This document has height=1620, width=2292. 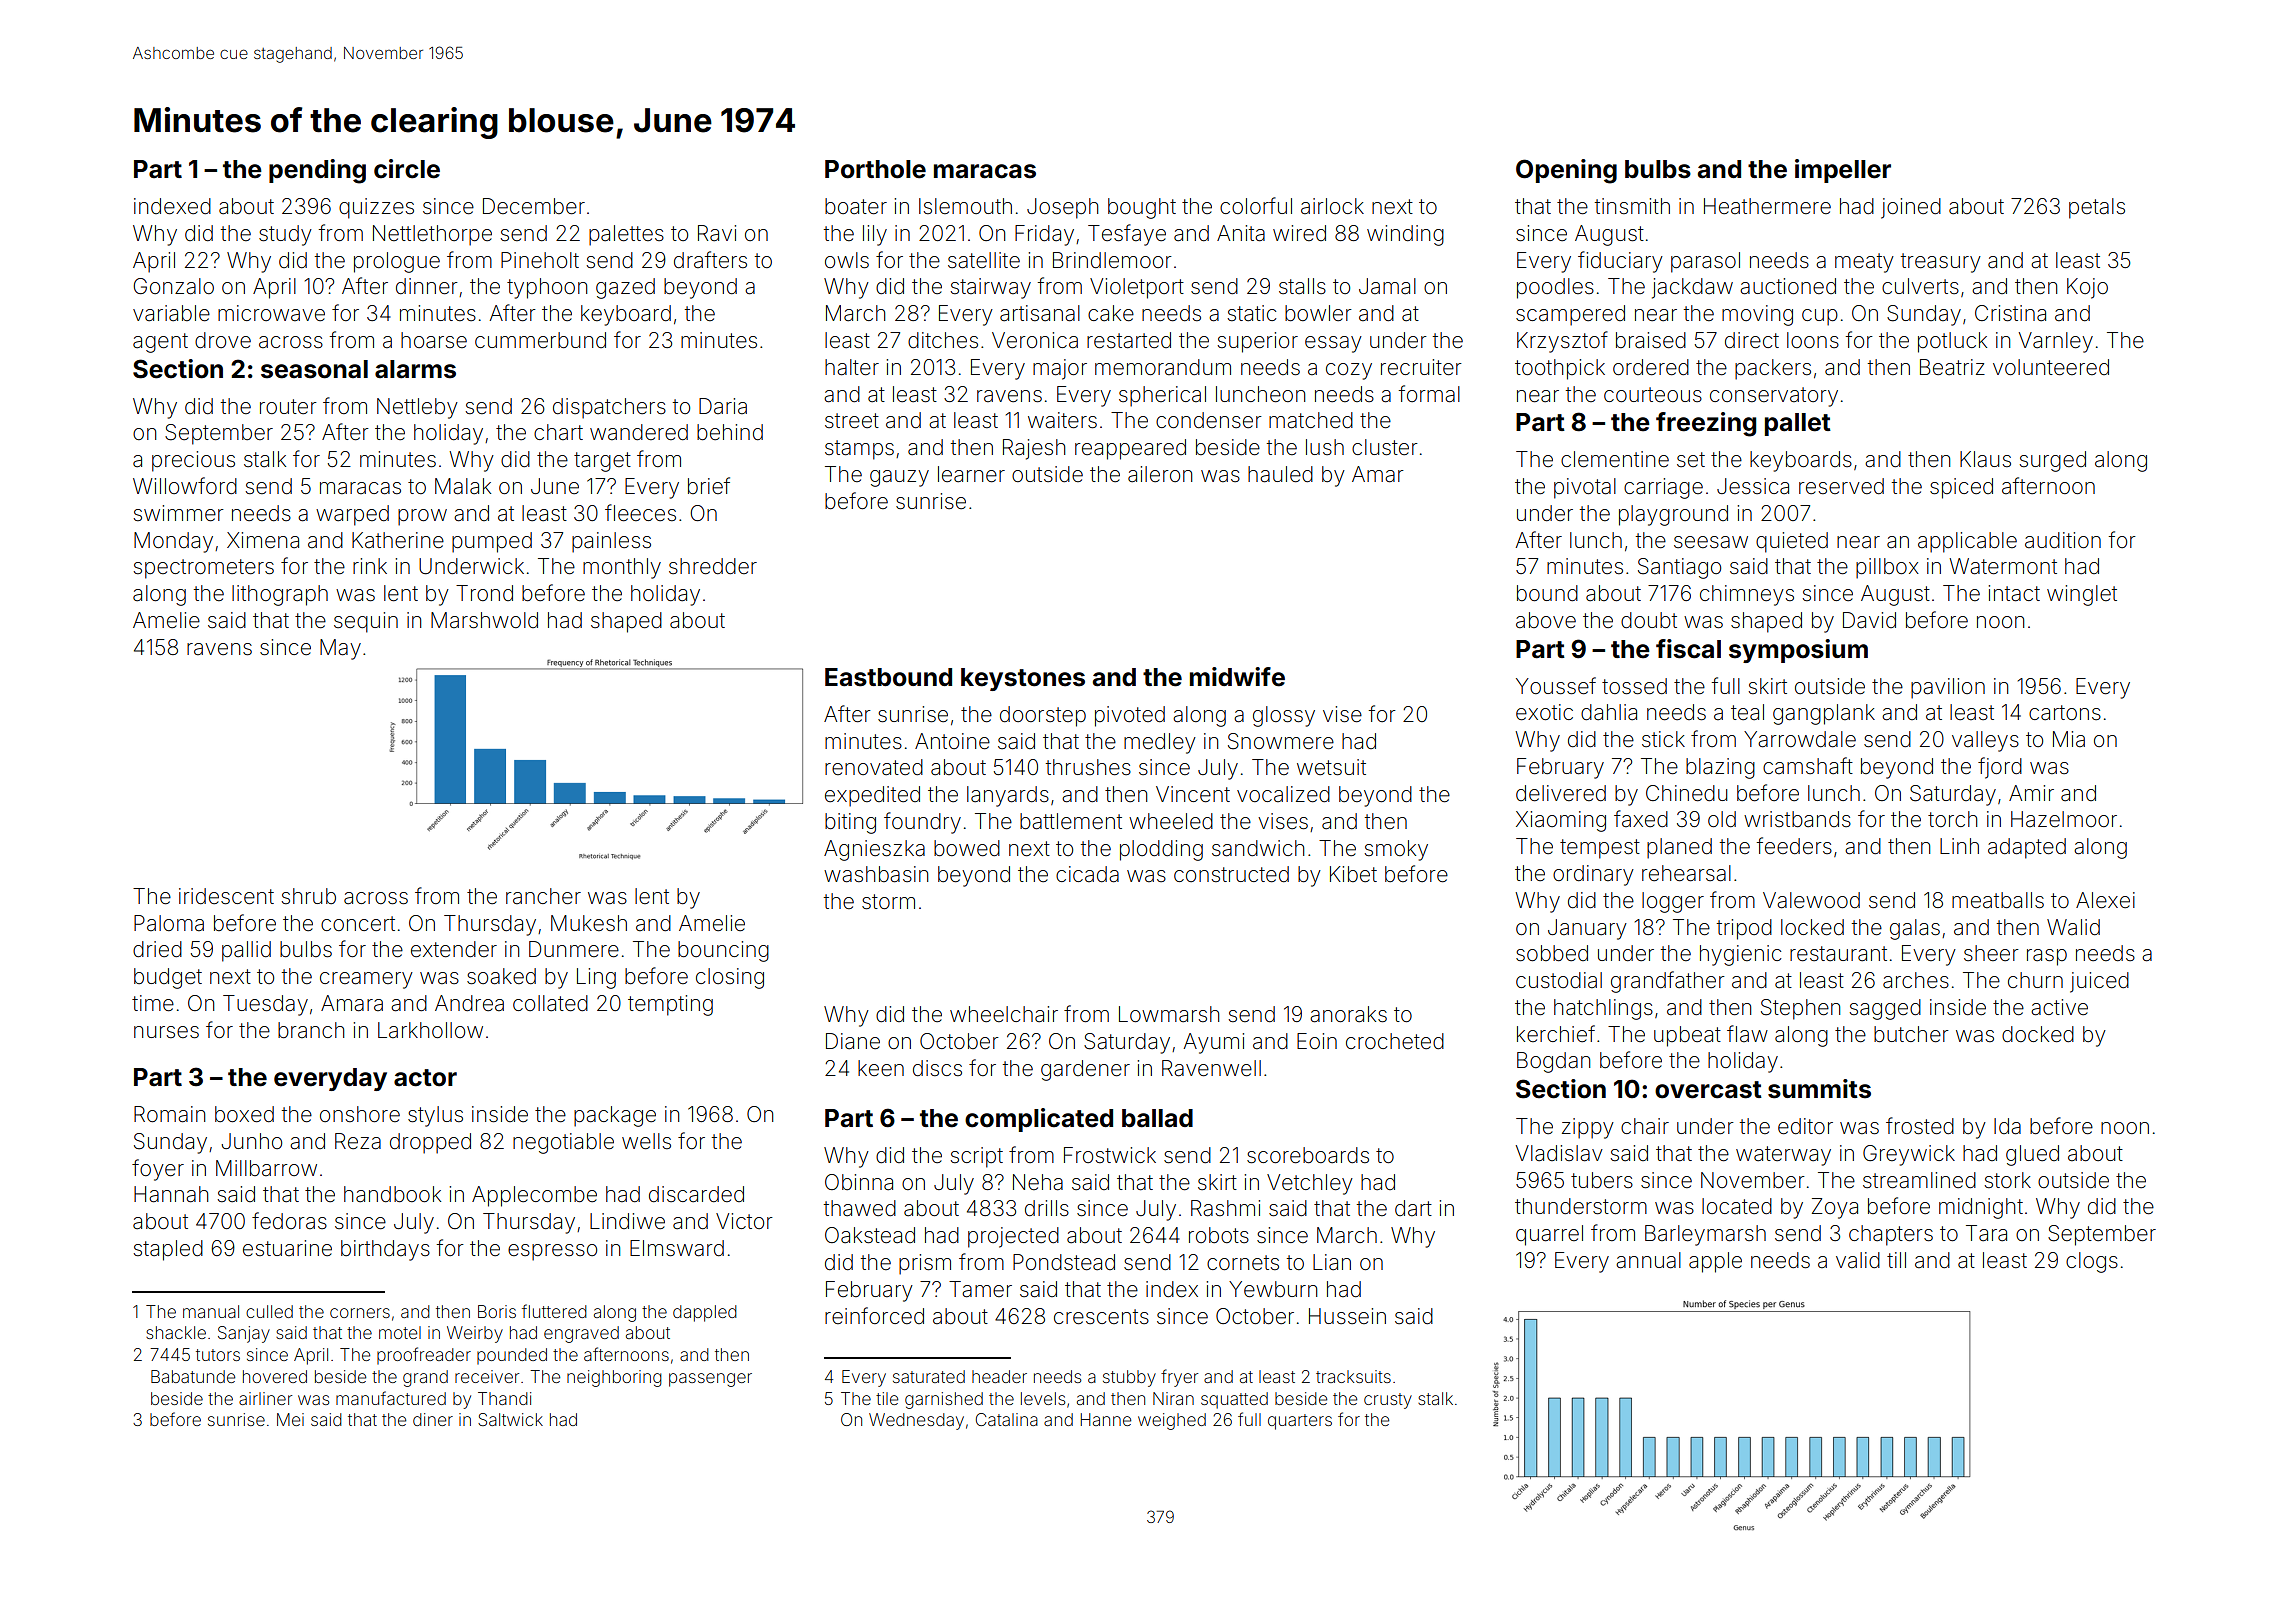 What do you see at coordinates (317, 171) in the document?
I see `pending` at bounding box center [317, 171].
